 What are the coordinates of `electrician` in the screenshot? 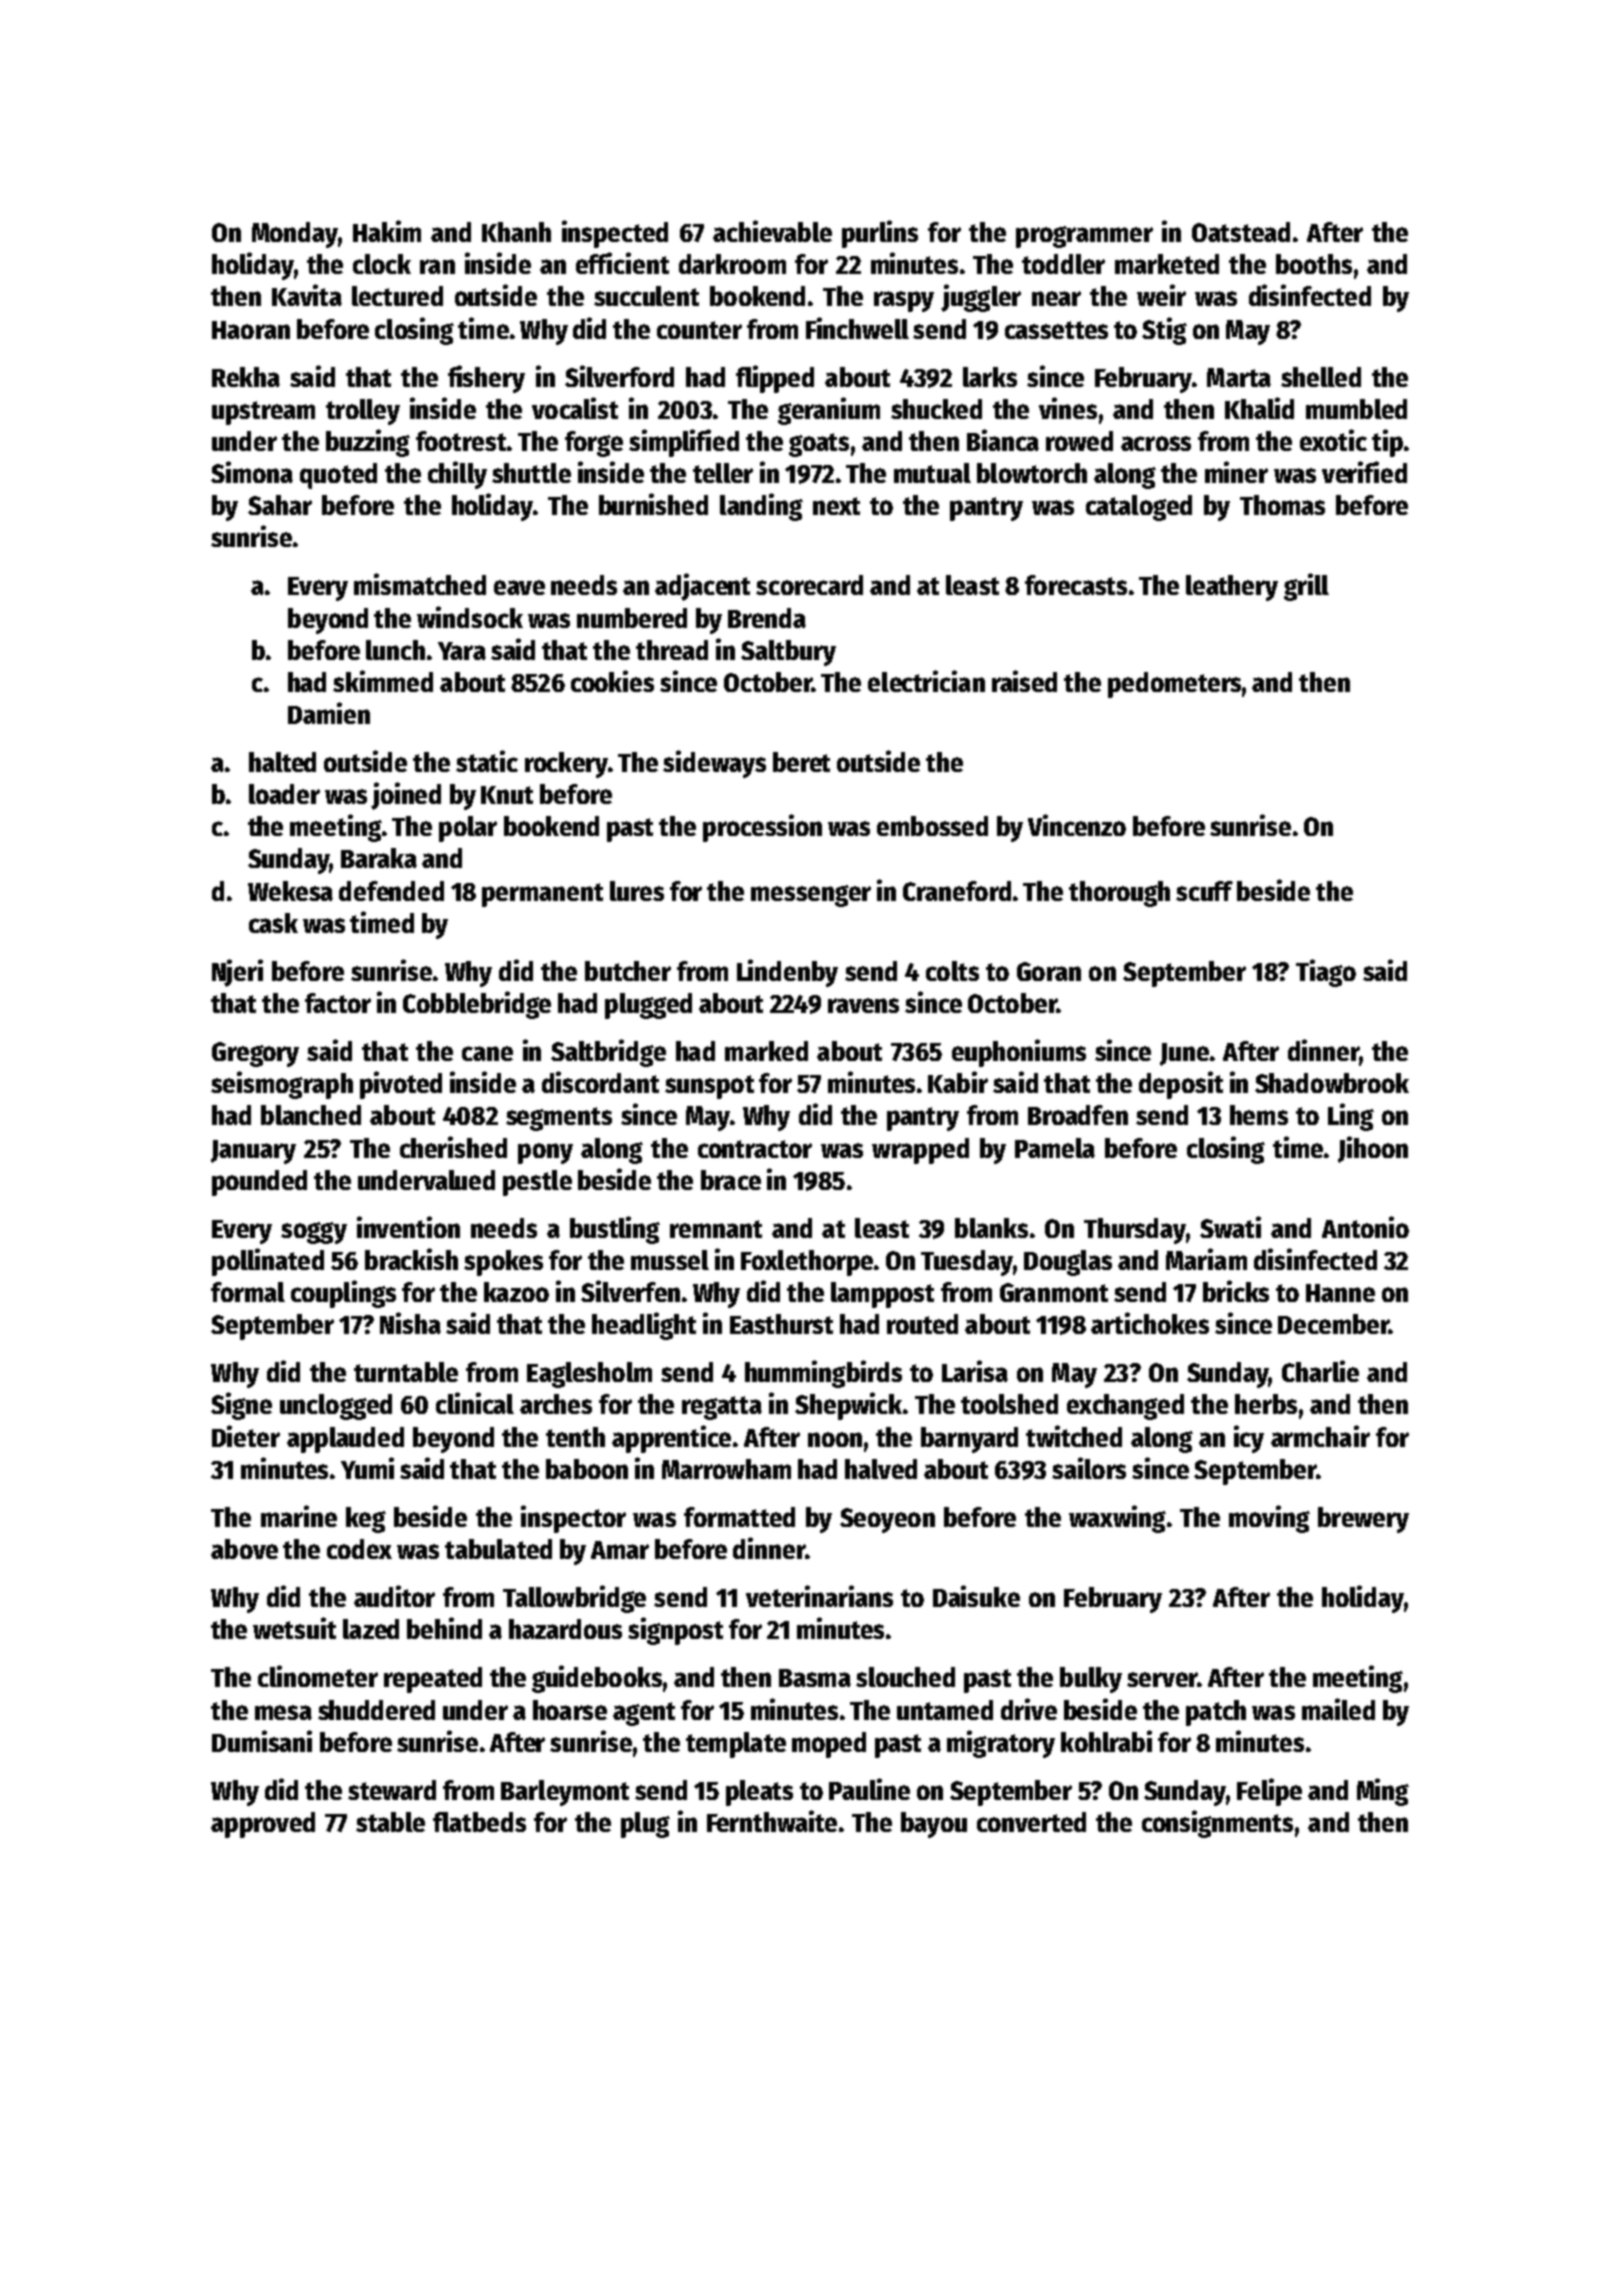 It's located at (926, 681).
